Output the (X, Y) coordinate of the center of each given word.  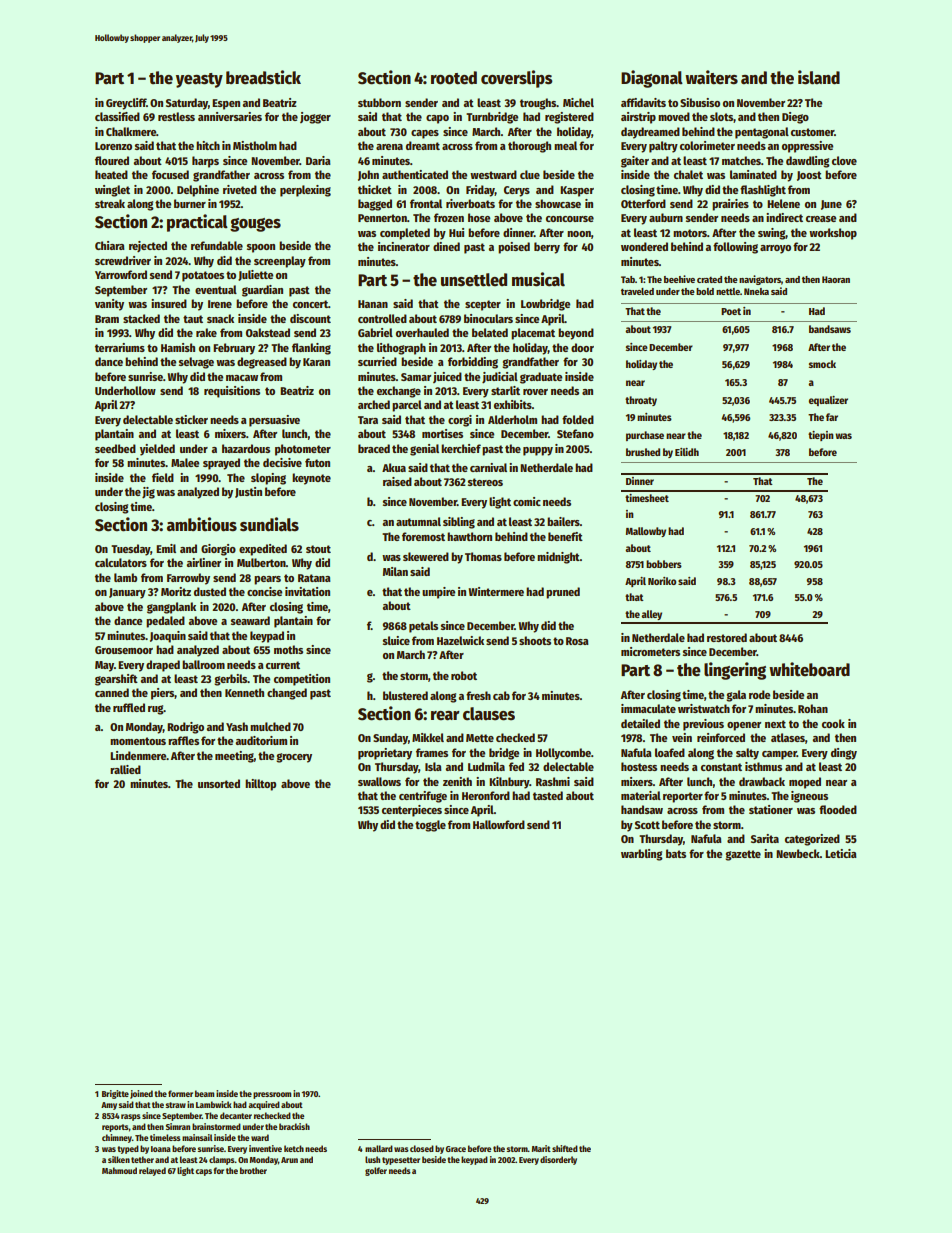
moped (805, 783)
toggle (430, 826)
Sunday (390, 739)
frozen (449, 217)
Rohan (813, 708)
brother (253, 1170)
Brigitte (115, 1094)
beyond (576, 334)
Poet (731, 311)
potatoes (203, 276)
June (831, 205)
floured (112, 160)
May (104, 666)
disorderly (558, 1160)
